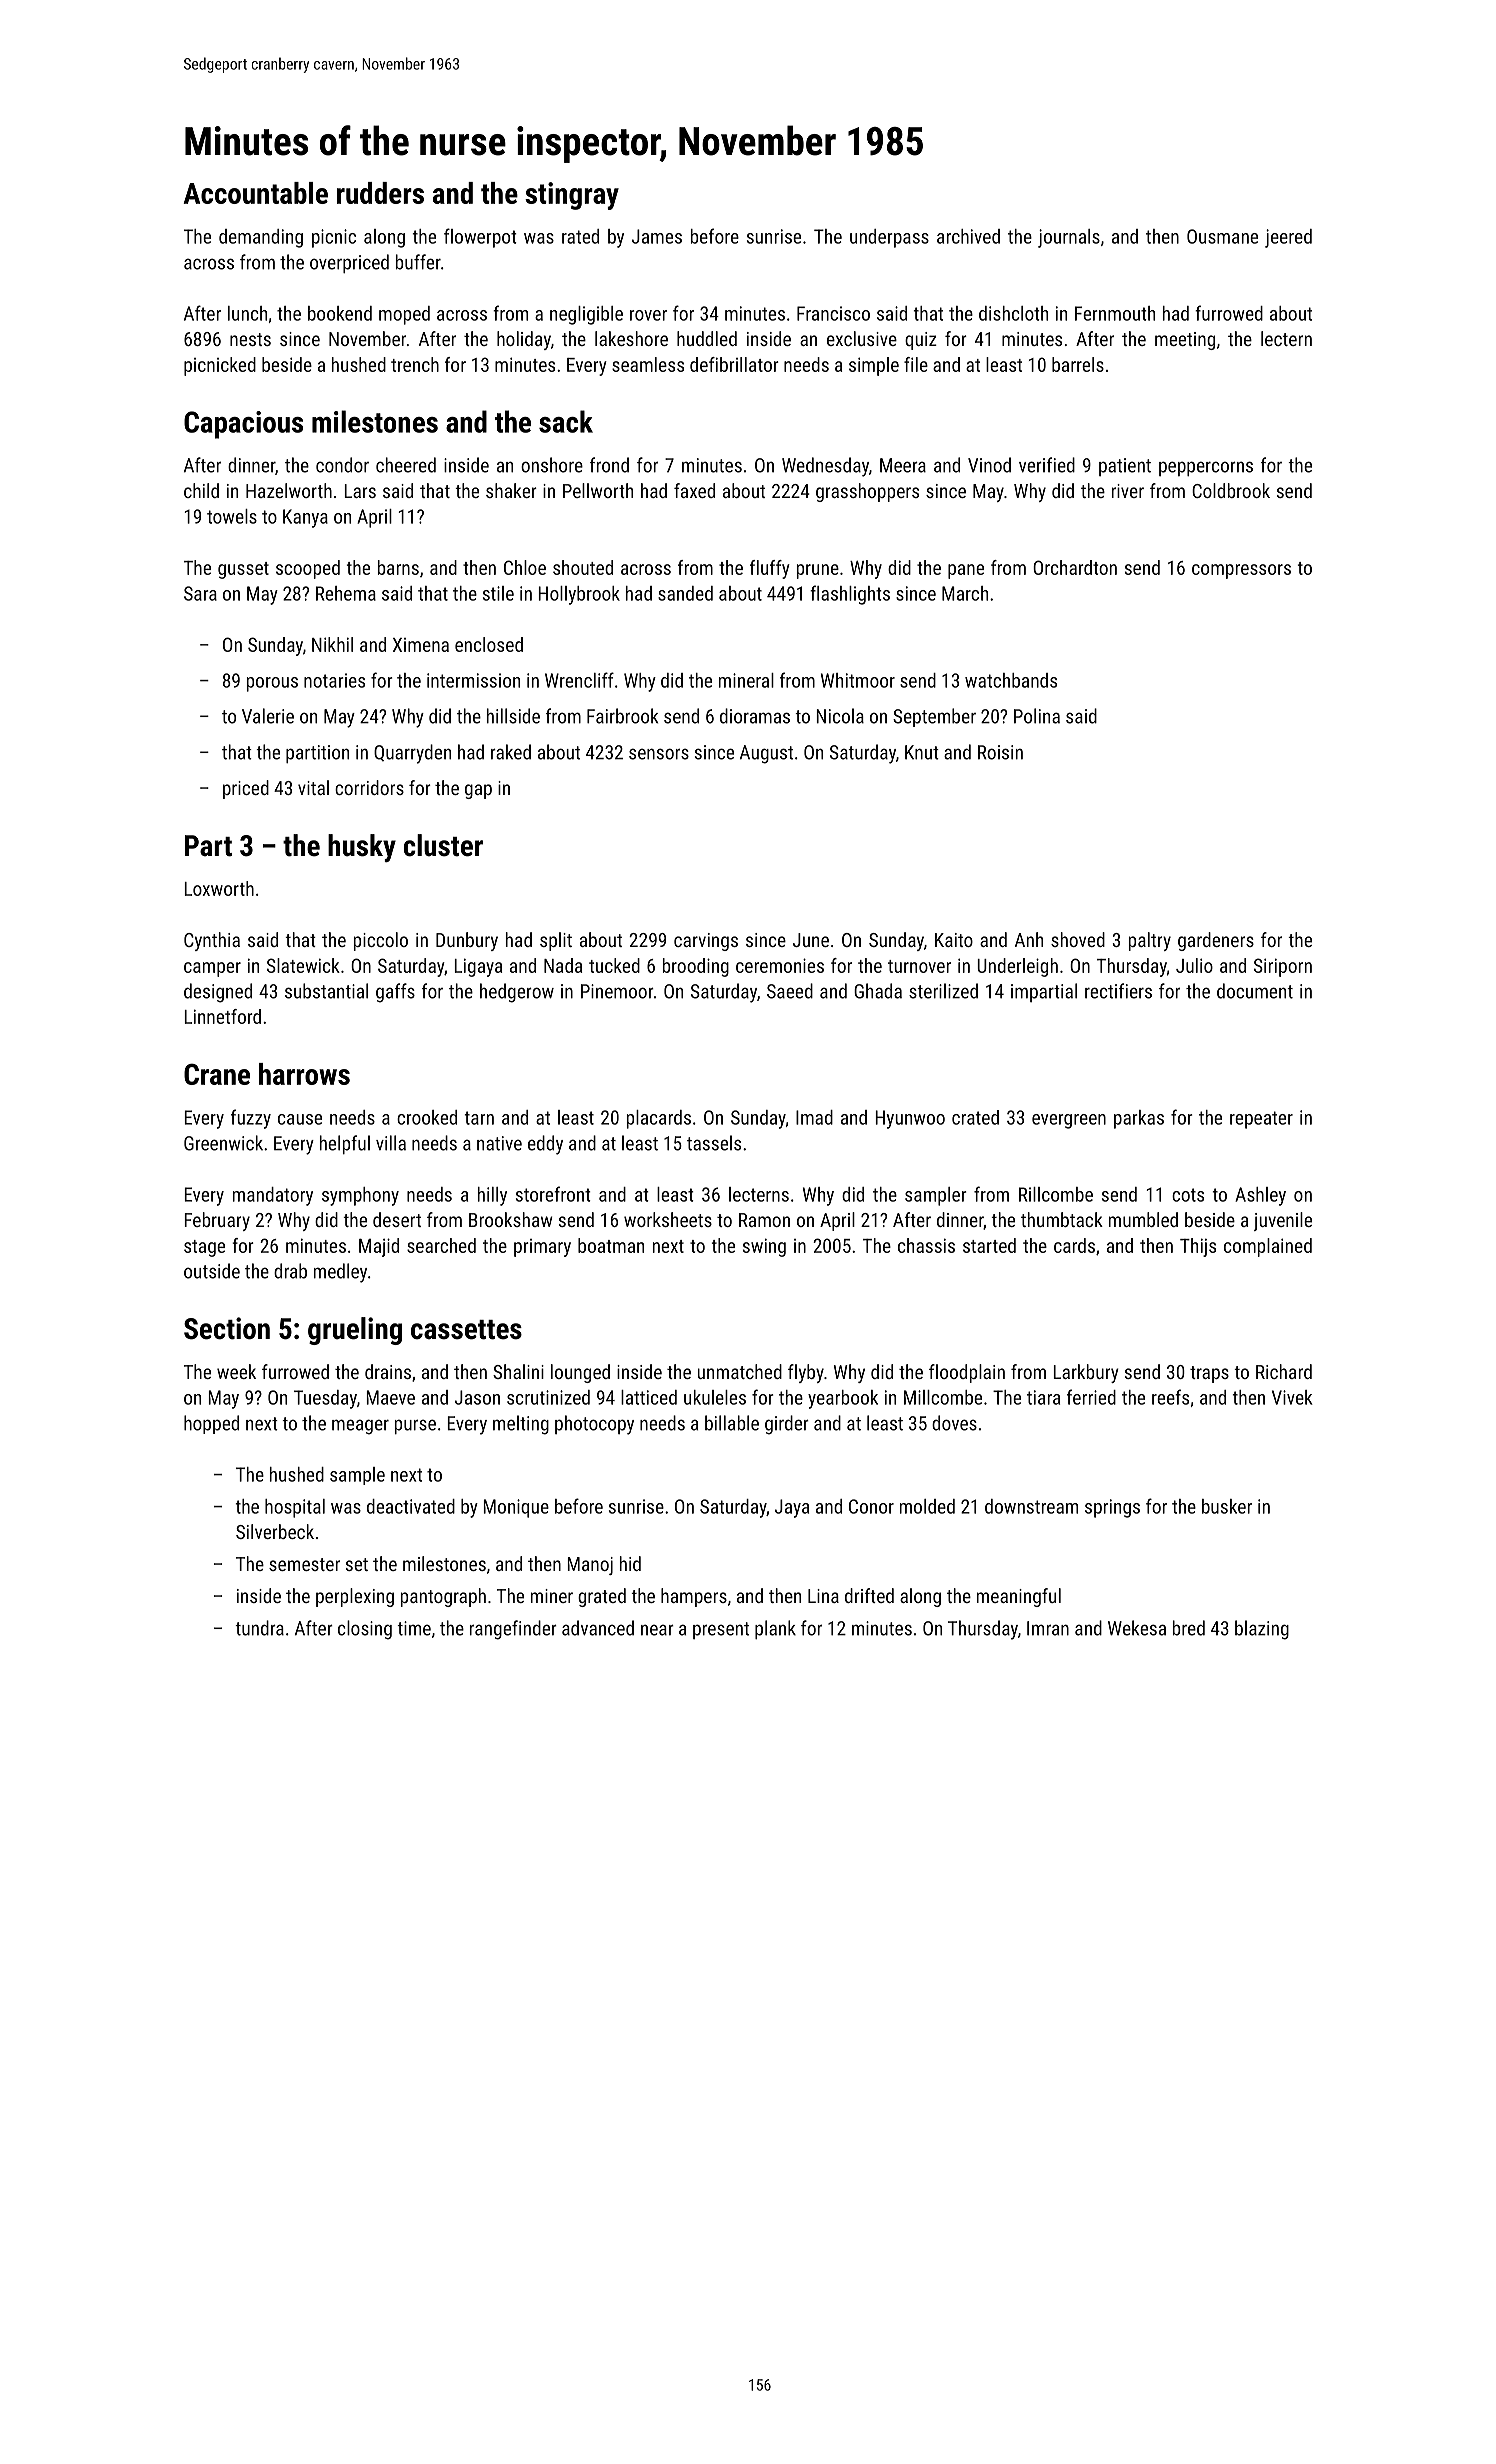 The width and height of the image is (1496, 2464). What do you see at coordinates (764, 1247) in the image?
I see `swing` at bounding box center [764, 1247].
